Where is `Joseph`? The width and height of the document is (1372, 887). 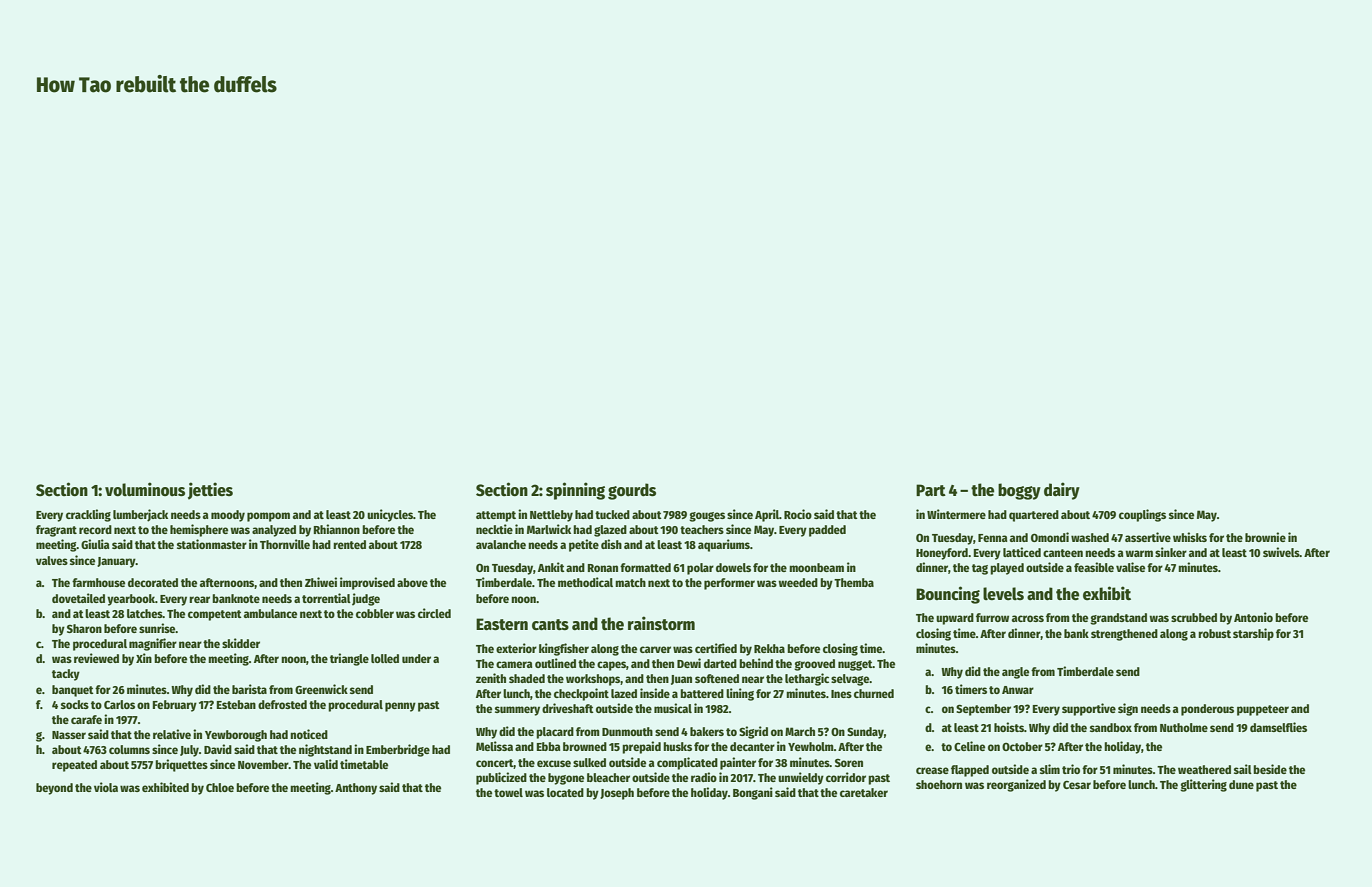
Joseph is located at coordinates (617, 794).
